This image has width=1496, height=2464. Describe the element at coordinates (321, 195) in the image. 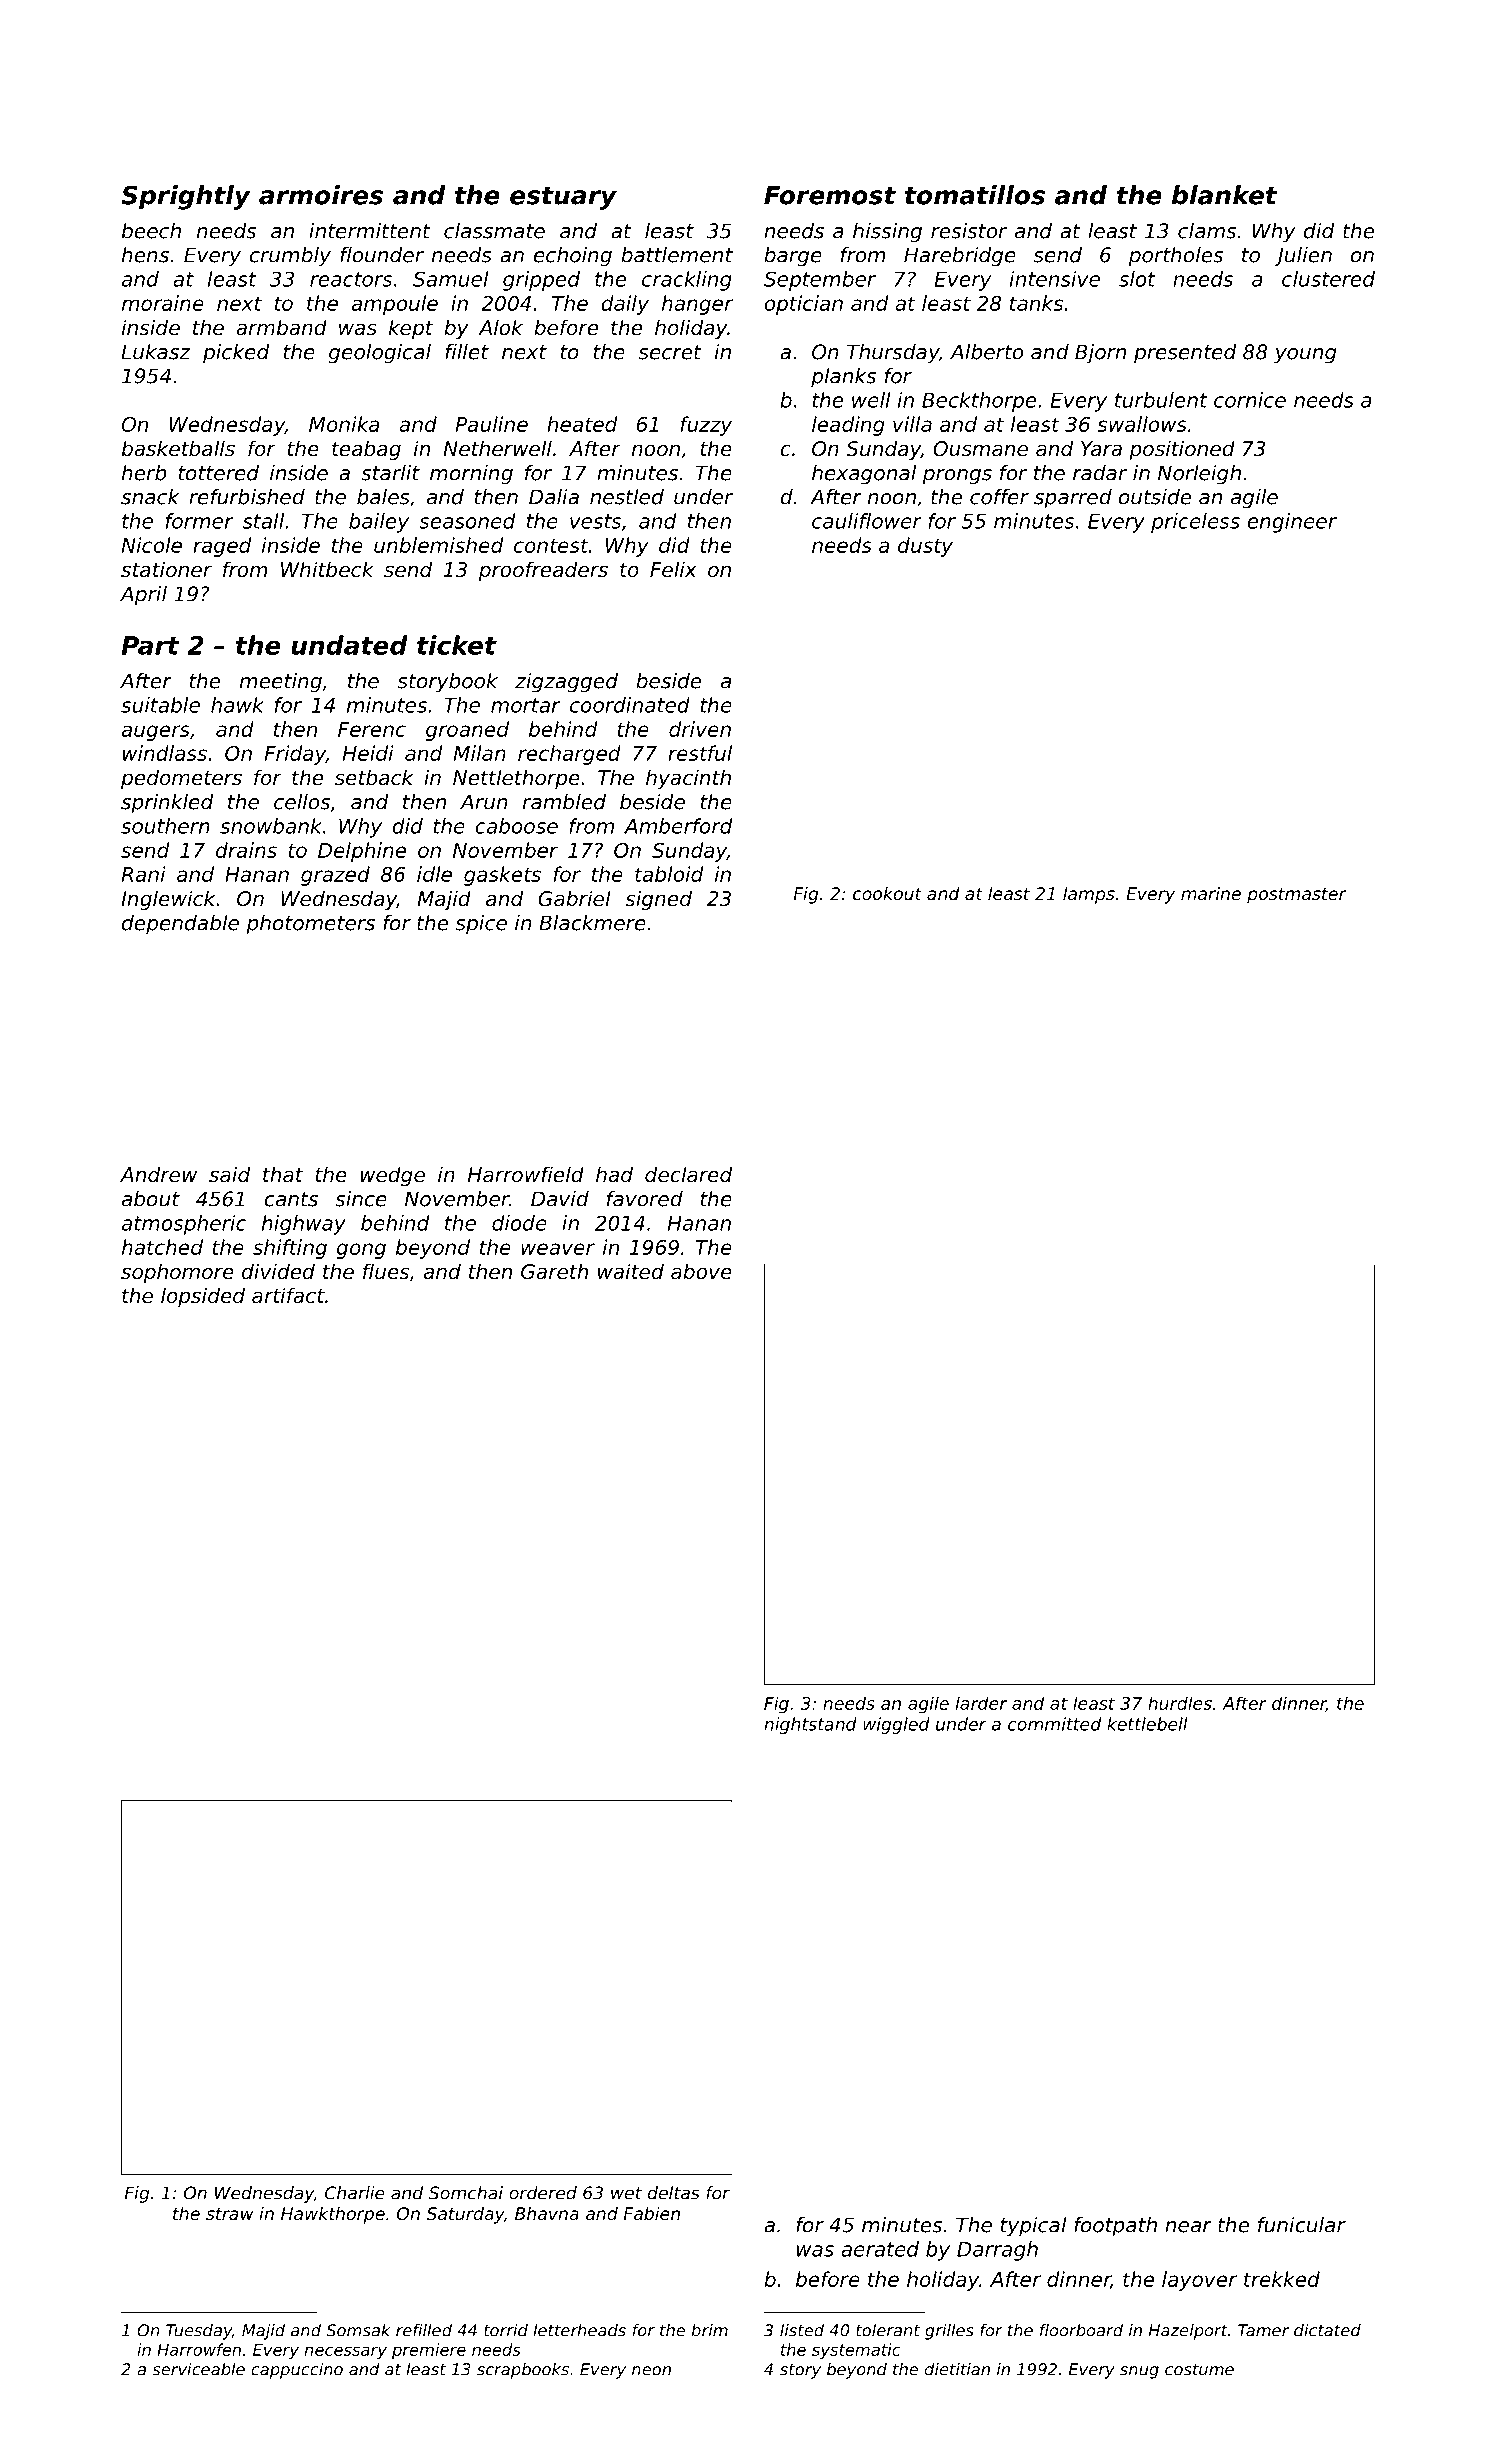

I see `armoires` at that location.
